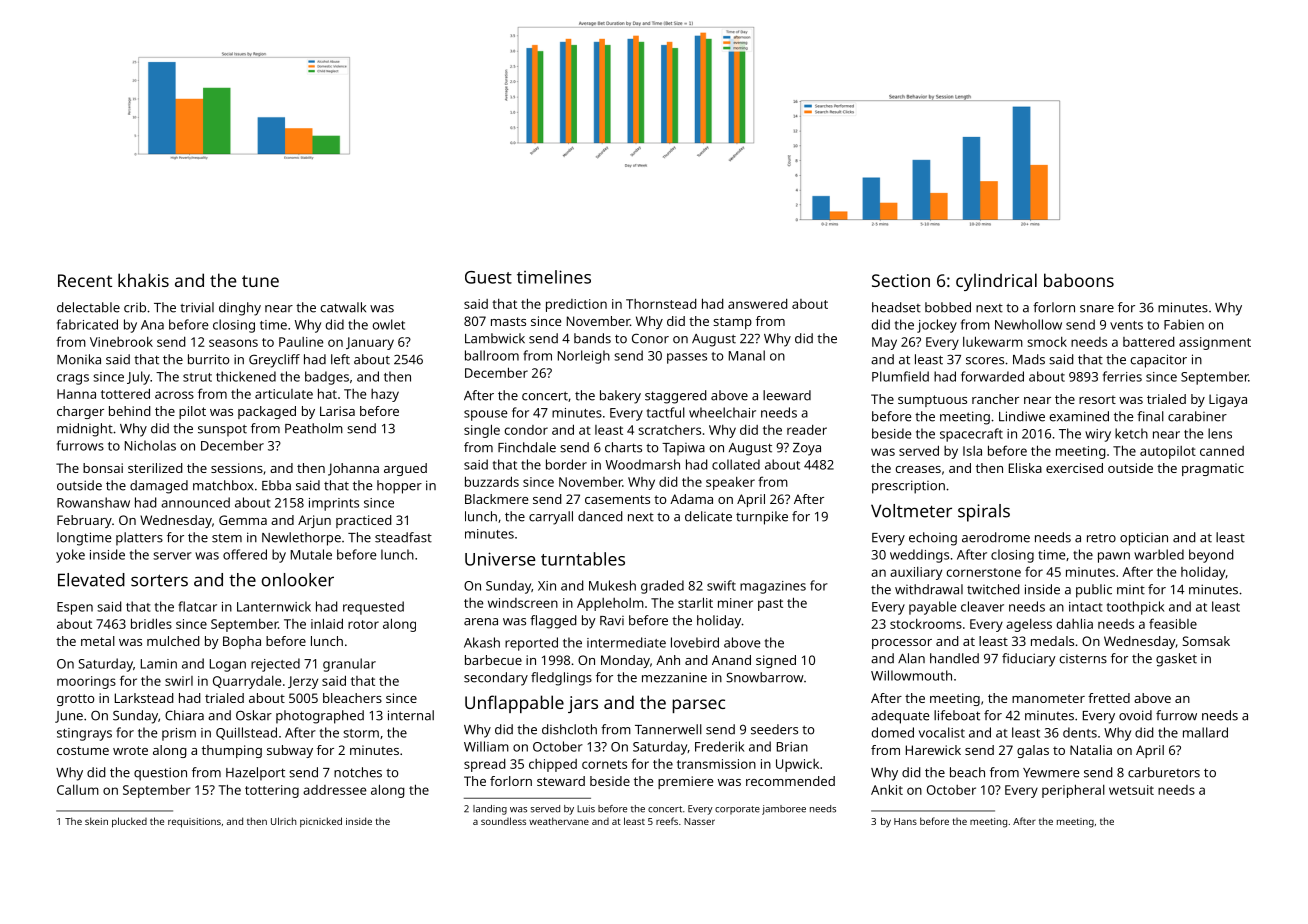 This image has height=924, width=1308. What do you see at coordinates (526, 430) in the image?
I see `condor` at bounding box center [526, 430].
